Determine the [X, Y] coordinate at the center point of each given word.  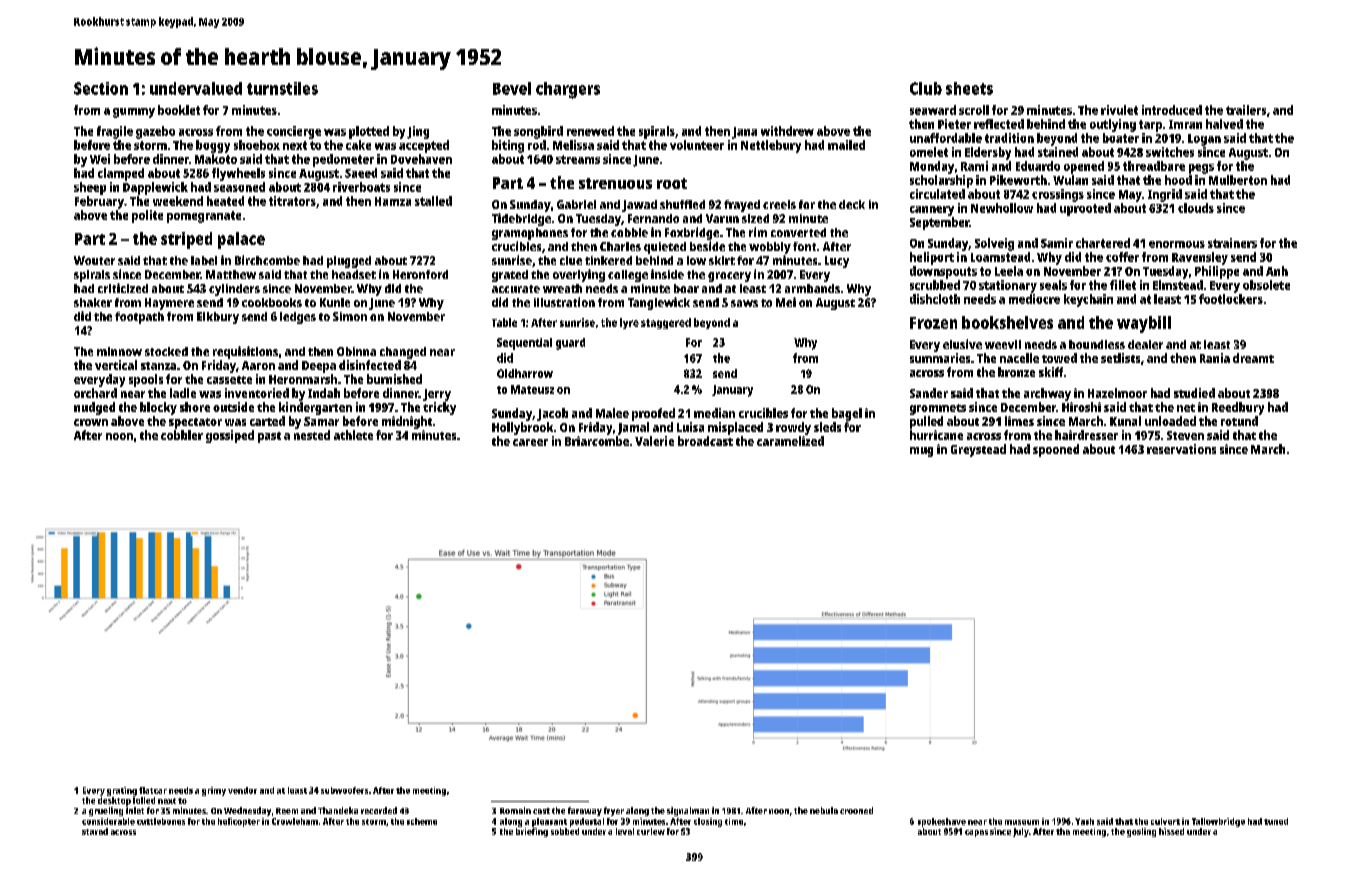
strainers [1232, 243]
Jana [744, 133]
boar [686, 288]
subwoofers [344, 790]
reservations [1181, 449]
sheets [969, 88]
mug [921, 452]
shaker [93, 302]
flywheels [238, 174]
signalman [688, 811]
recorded [379, 810]
